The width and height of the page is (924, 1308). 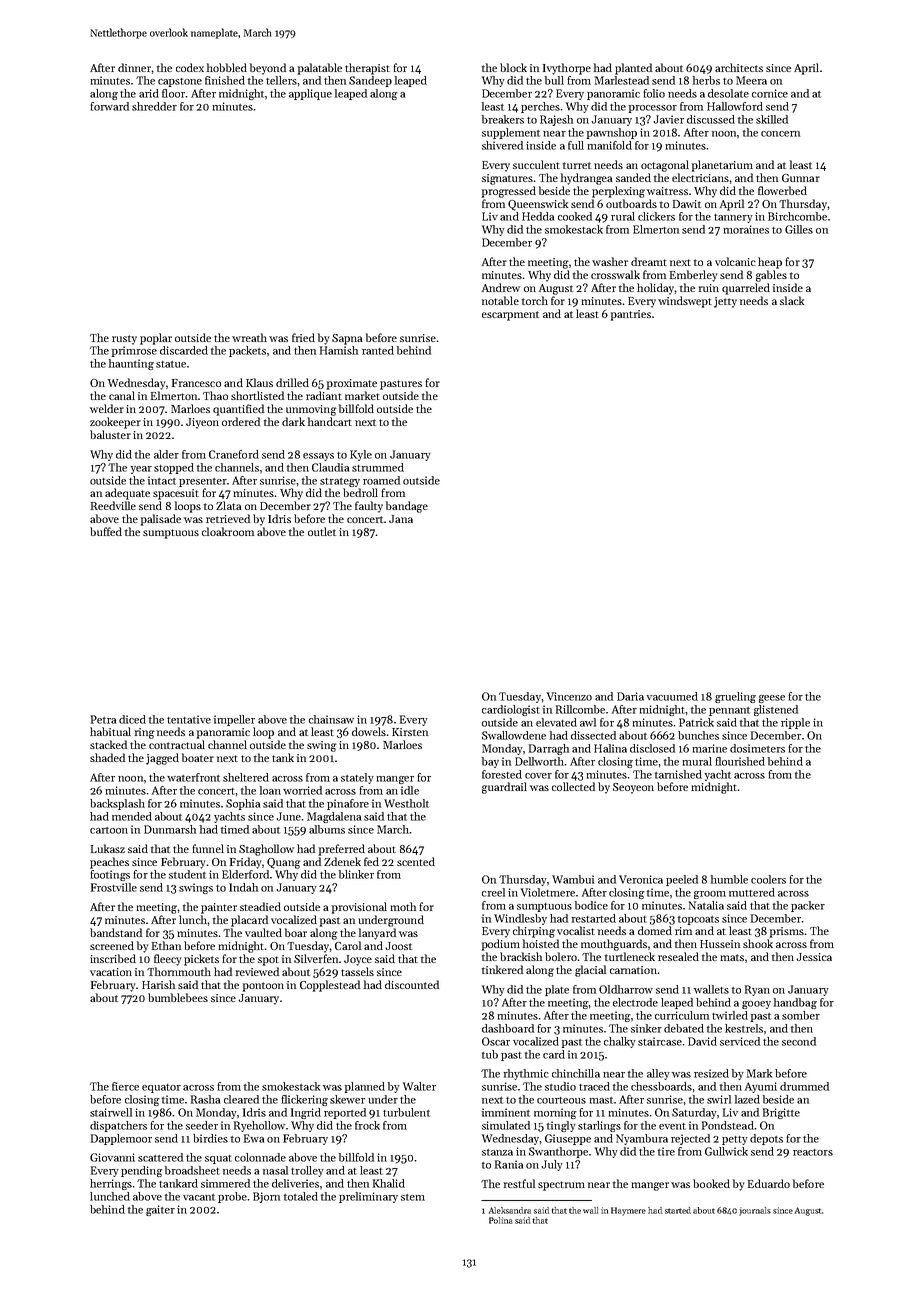 What do you see at coordinates (538, 216) in the page?
I see `Hedda` at bounding box center [538, 216].
